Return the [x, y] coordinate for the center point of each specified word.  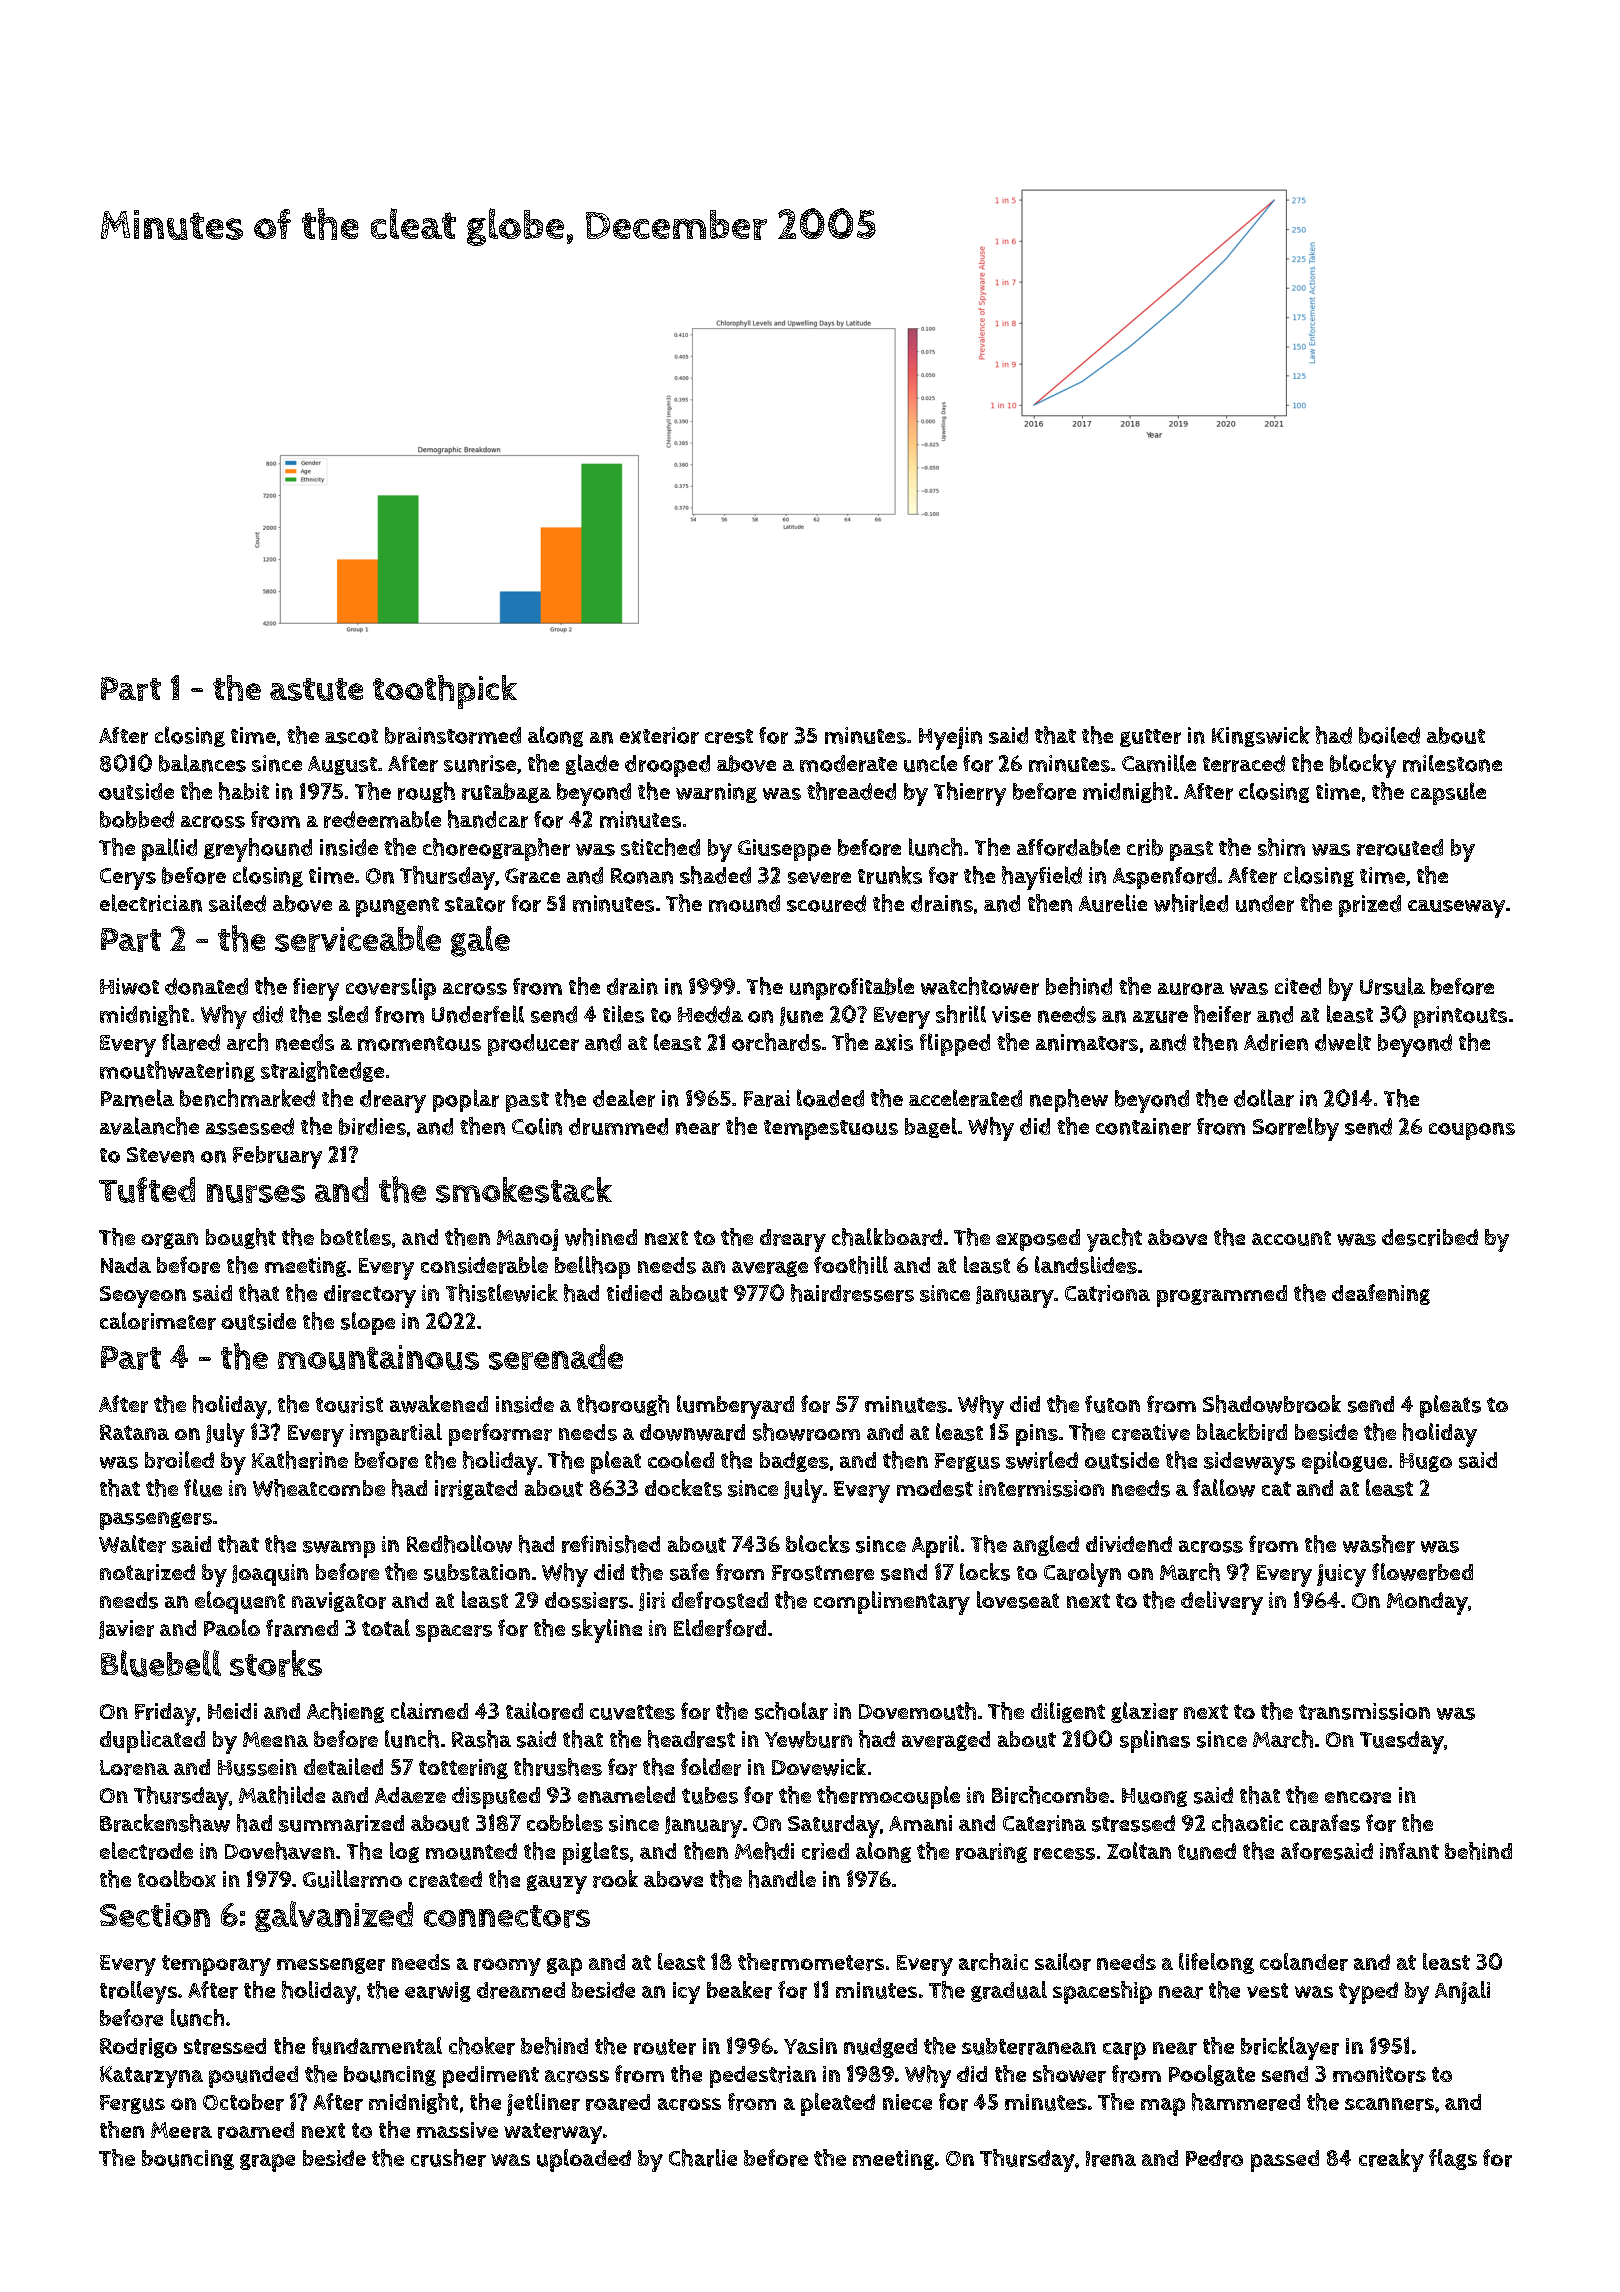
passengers [156, 1521]
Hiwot [129, 986]
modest [935, 1488]
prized [1370, 906]
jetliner [543, 2104]
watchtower [980, 986]
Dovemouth [917, 1711]
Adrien [1276, 1042]
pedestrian [763, 2077]
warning [716, 793]
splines [1155, 1741]
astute [316, 689]
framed [302, 1628]
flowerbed [1422, 1572]
